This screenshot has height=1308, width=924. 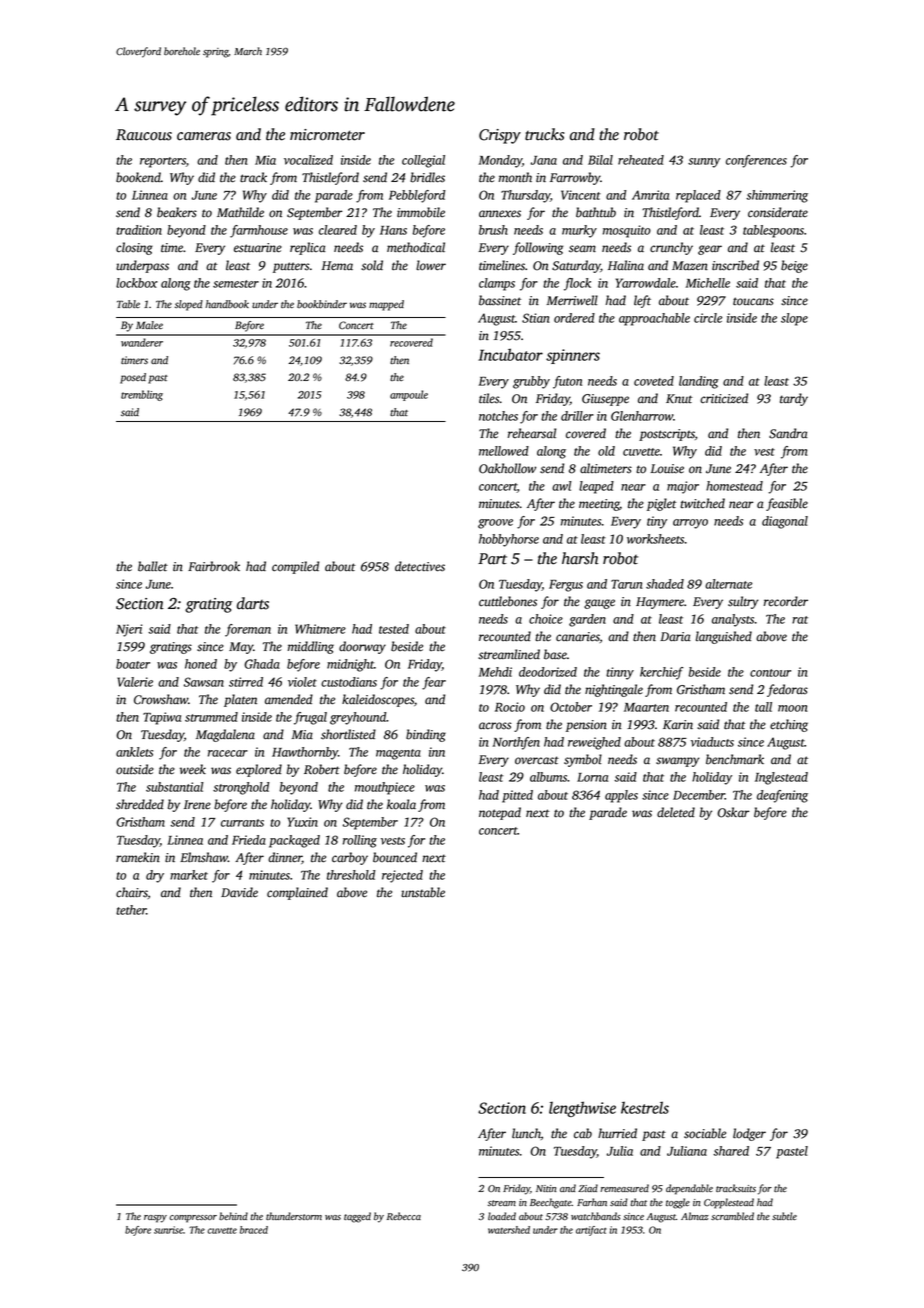 I want to click on cameras, so click(x=204, y=136).
